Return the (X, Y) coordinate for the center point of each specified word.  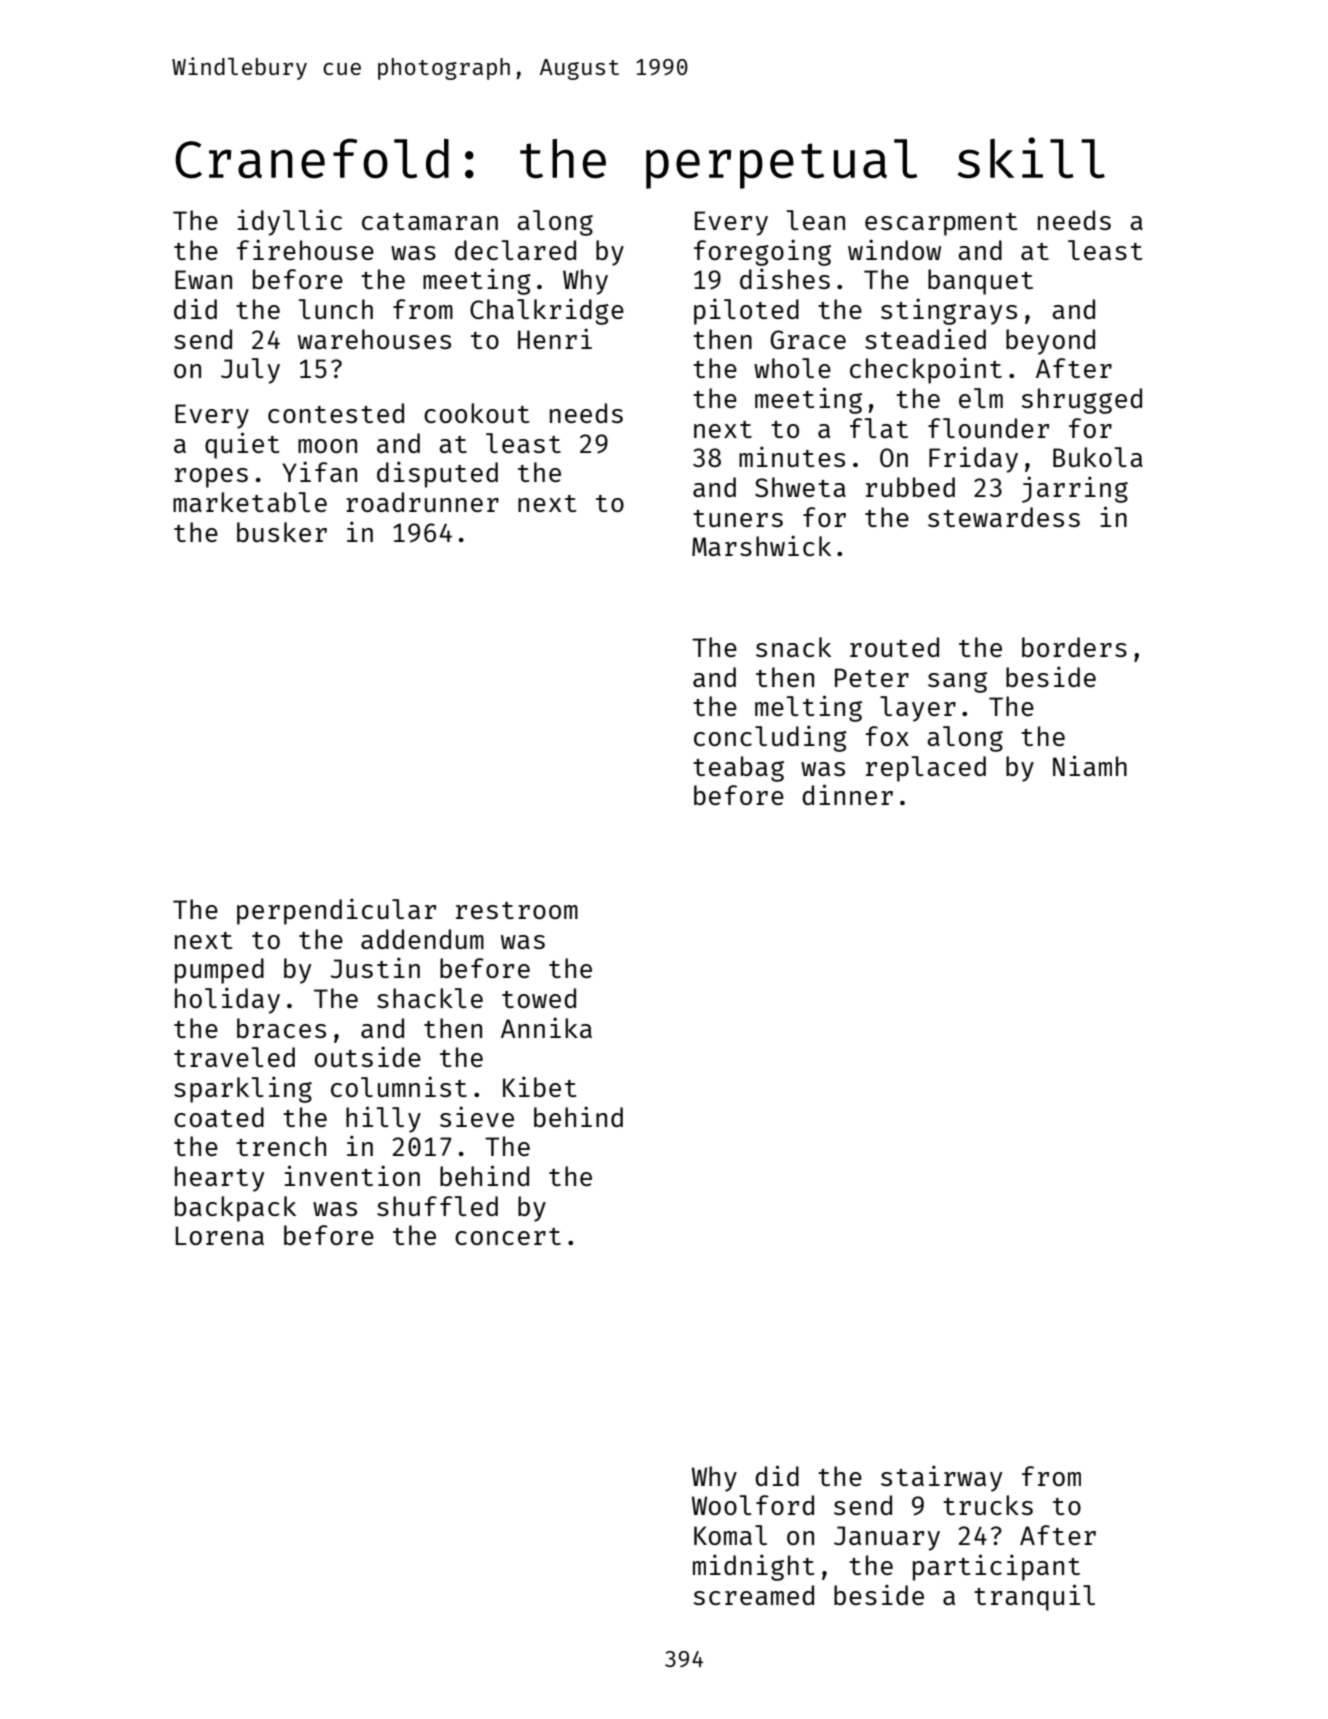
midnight (753, 1567)
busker (282, 532)
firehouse (305, 249)
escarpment (941, 224)
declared (515, 250)
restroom (517, 910)
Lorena (220, 1235)
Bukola (1098, 457)
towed (539, 998)
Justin (375, 967)
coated (219, 1117)
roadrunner (422, 502)
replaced (926, 769)
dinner (847, 794)
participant (996, 1567)
